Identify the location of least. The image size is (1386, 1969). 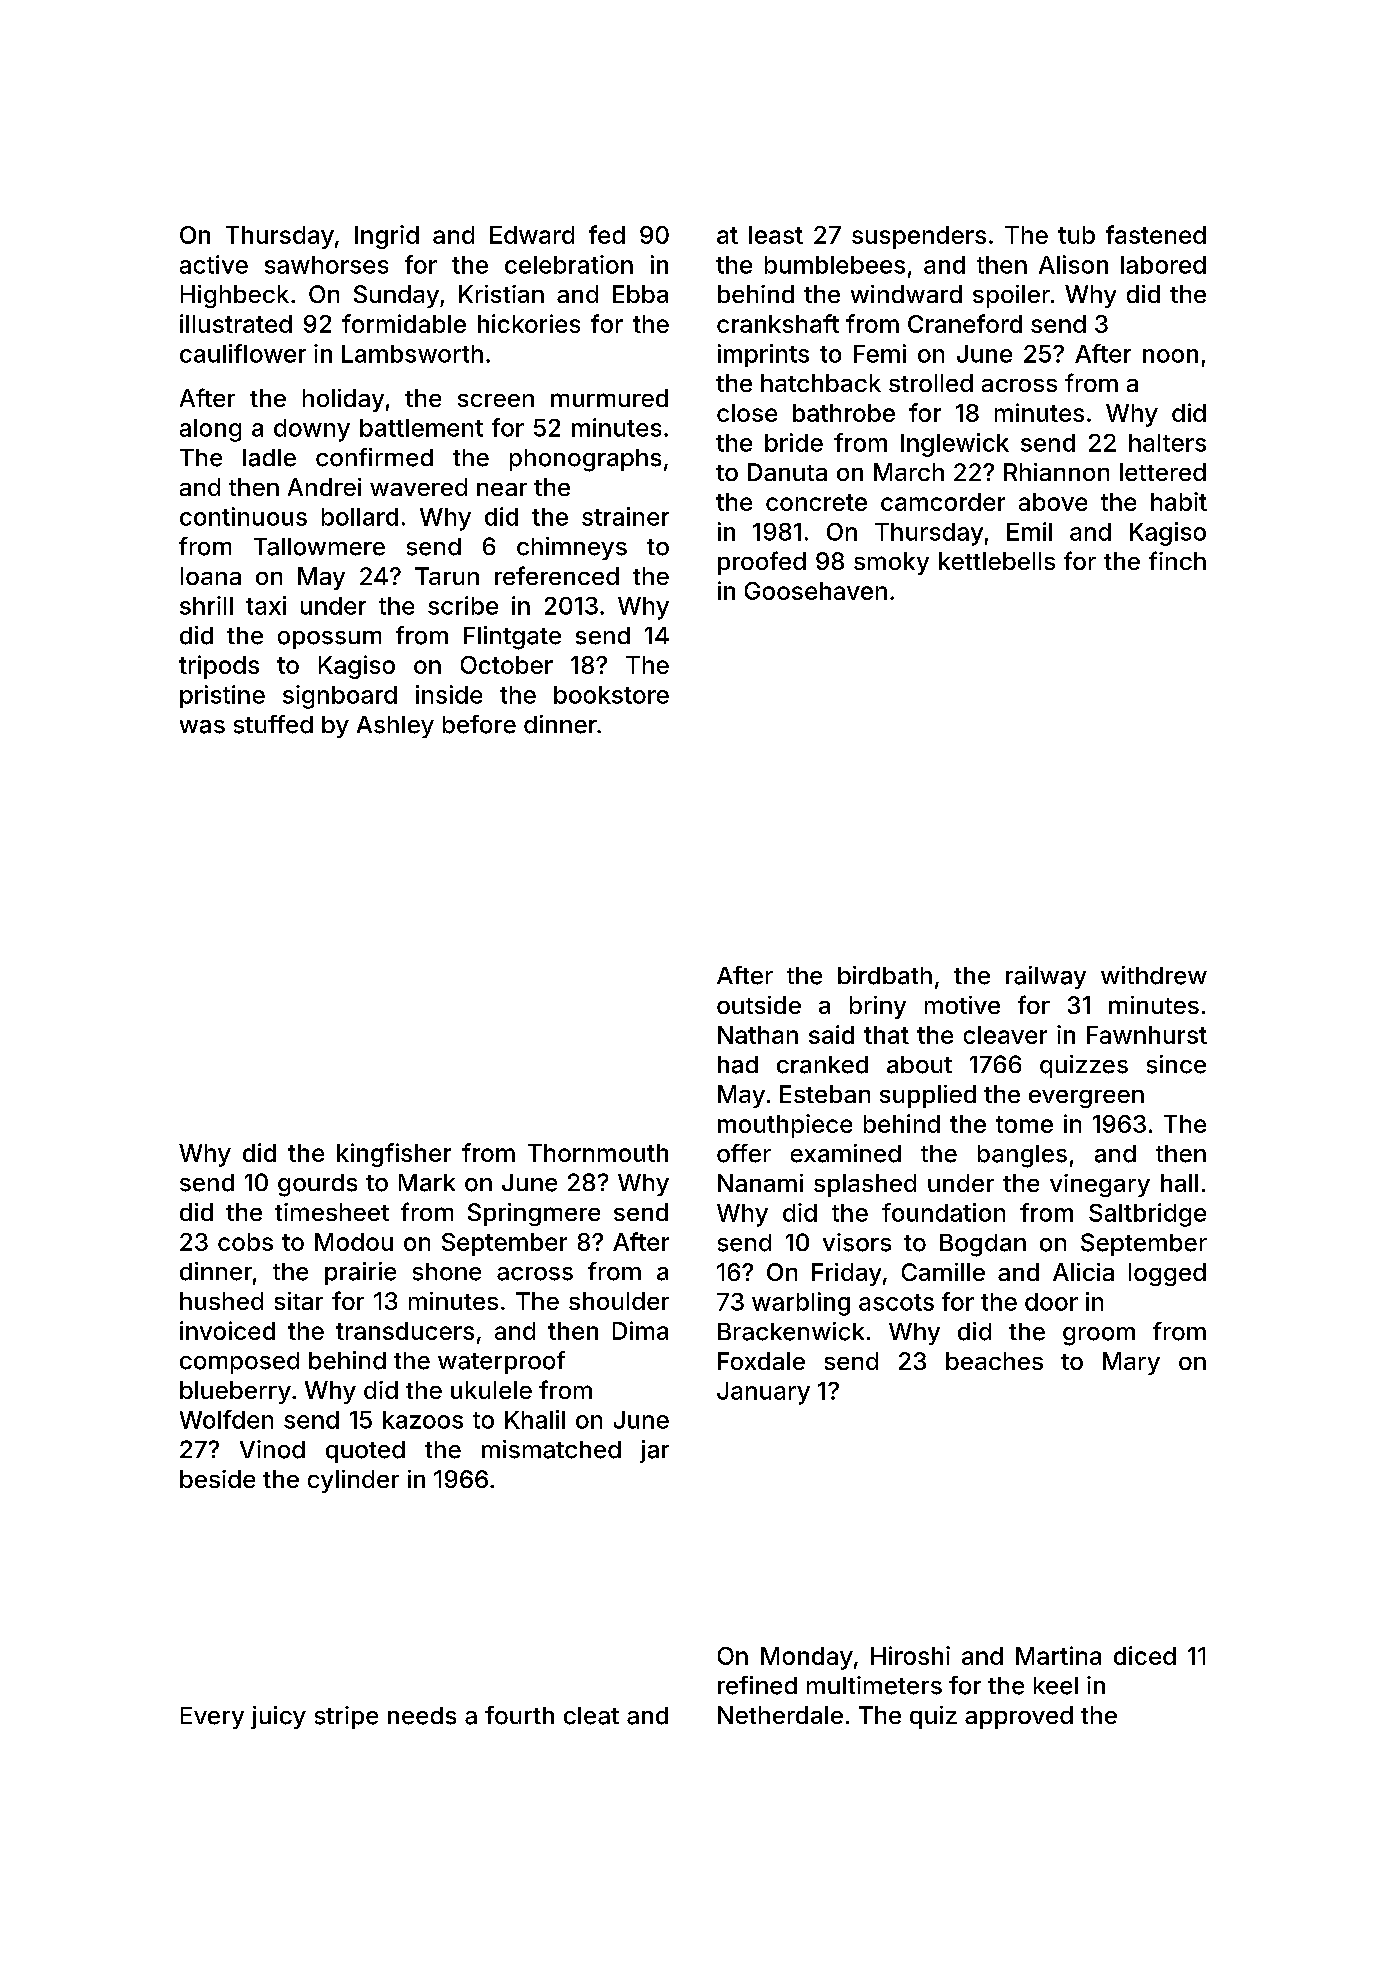
(776, 235).
